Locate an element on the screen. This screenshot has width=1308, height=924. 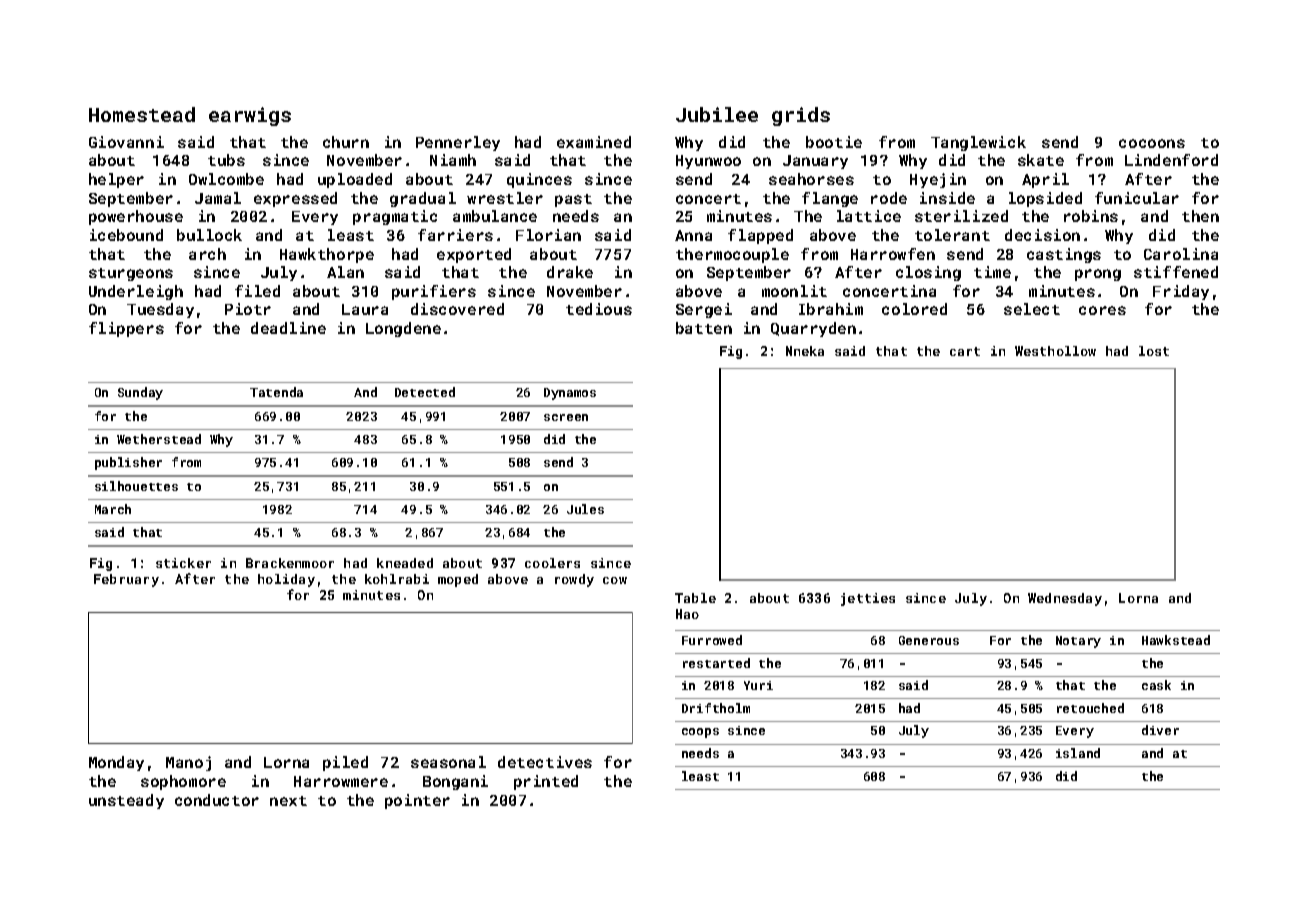
examined is located at coordinates (594, 142).
